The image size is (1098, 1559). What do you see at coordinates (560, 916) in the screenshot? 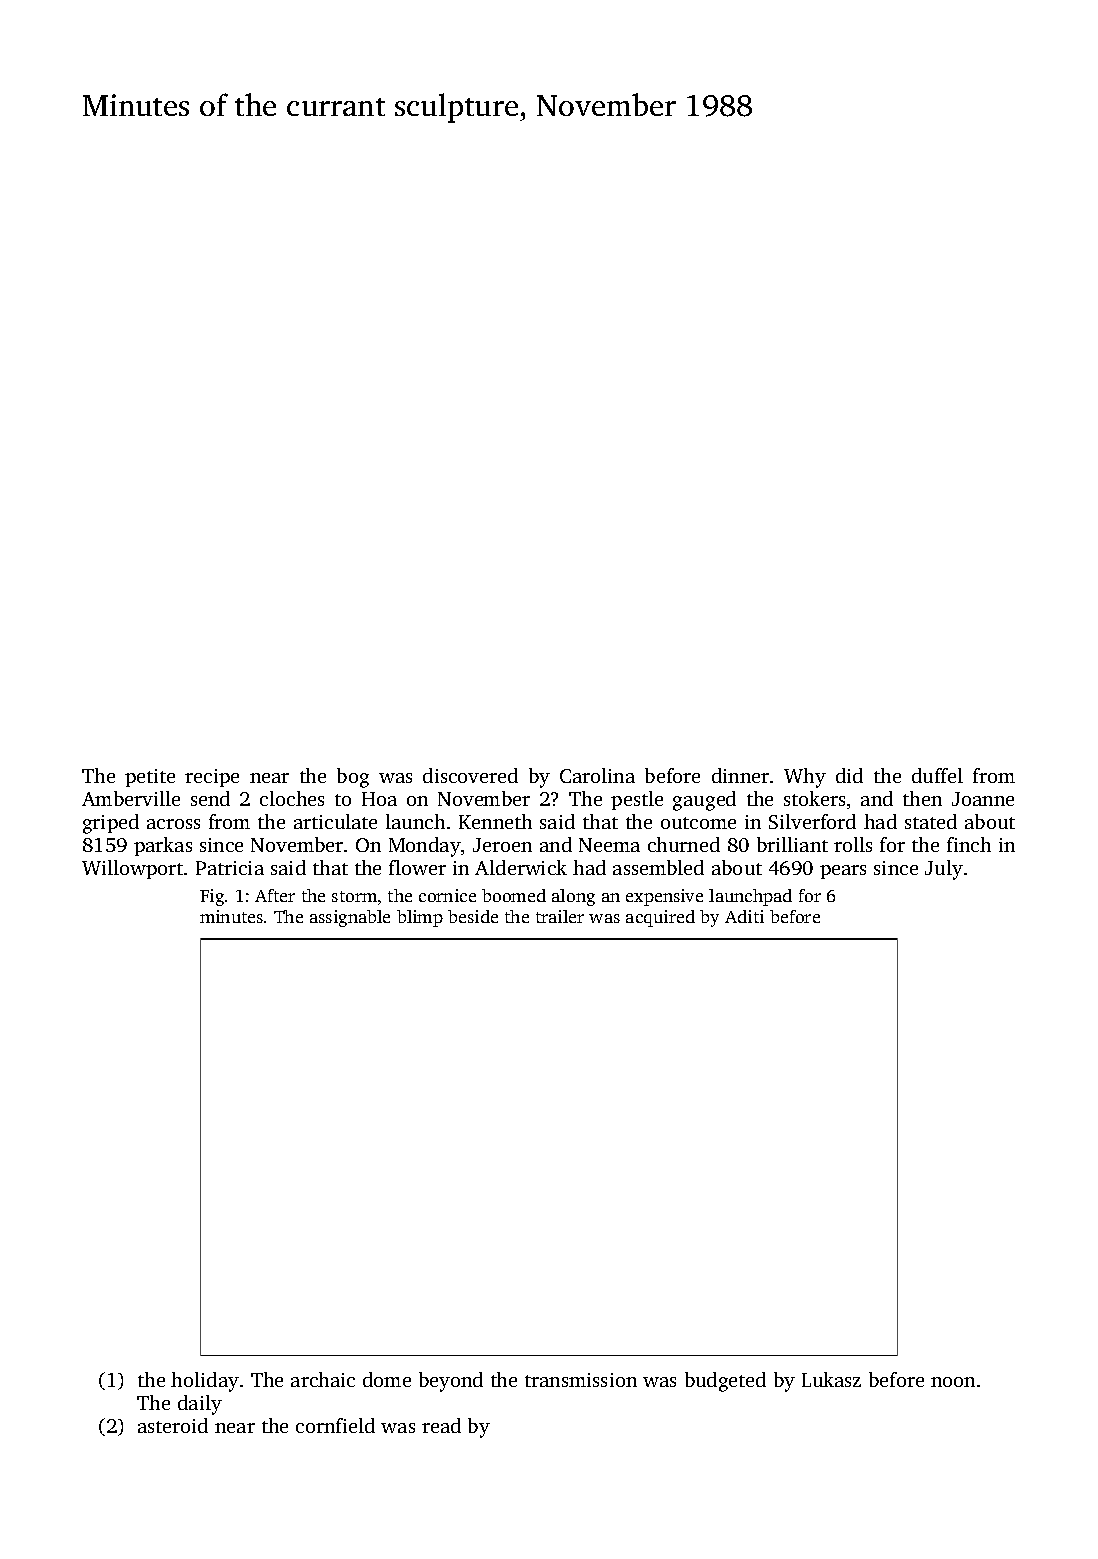
I see `trailer` at bounding box center [560, 916].
